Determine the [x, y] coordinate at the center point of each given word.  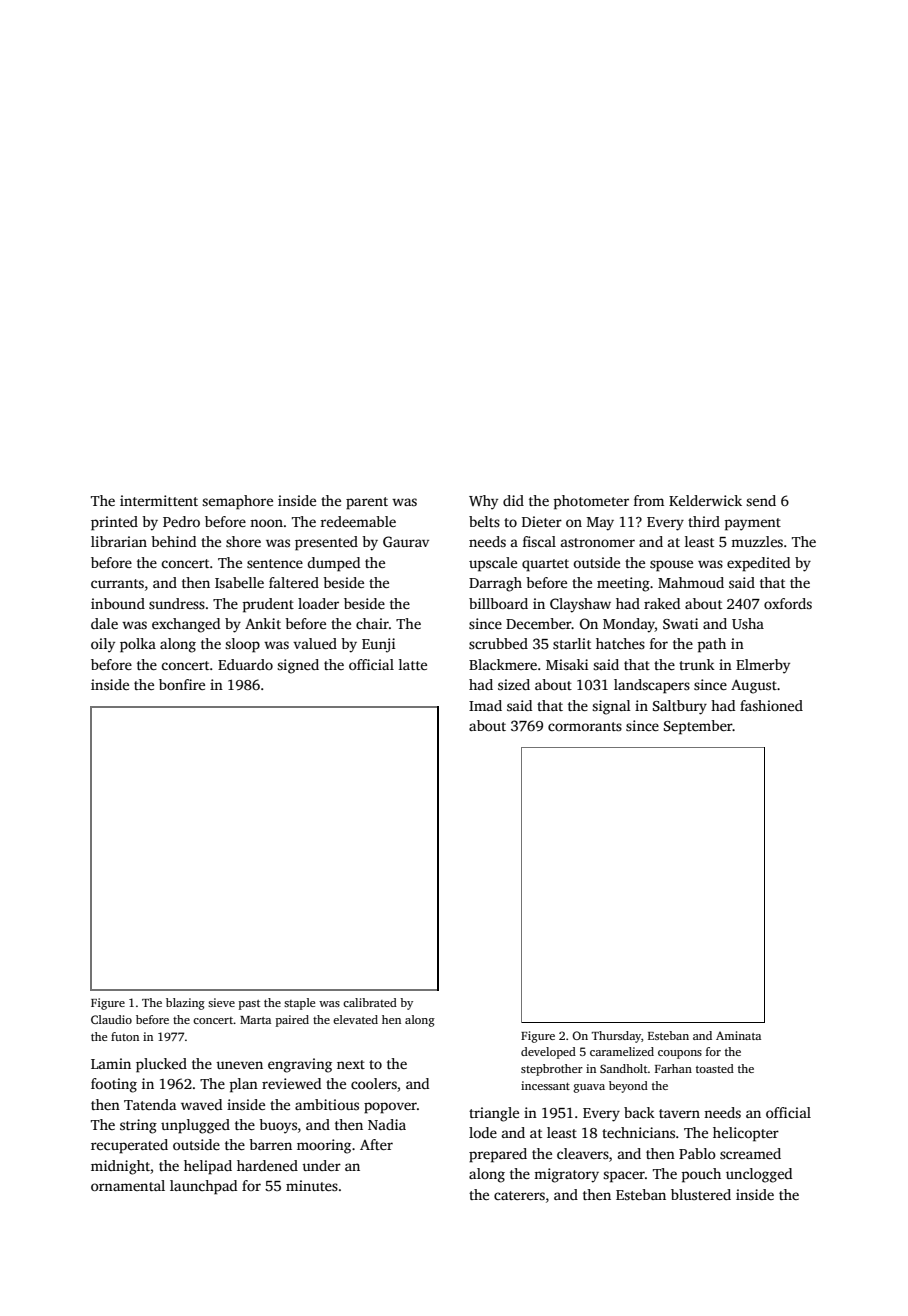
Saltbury [680, 707]
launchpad [203, 1187]
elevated [355, 1019]
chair [372, 623]
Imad [485, 705]
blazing [185, 1004]
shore [243, 541]
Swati [681, 623]
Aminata [738, 1035]
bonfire [182, 684]
